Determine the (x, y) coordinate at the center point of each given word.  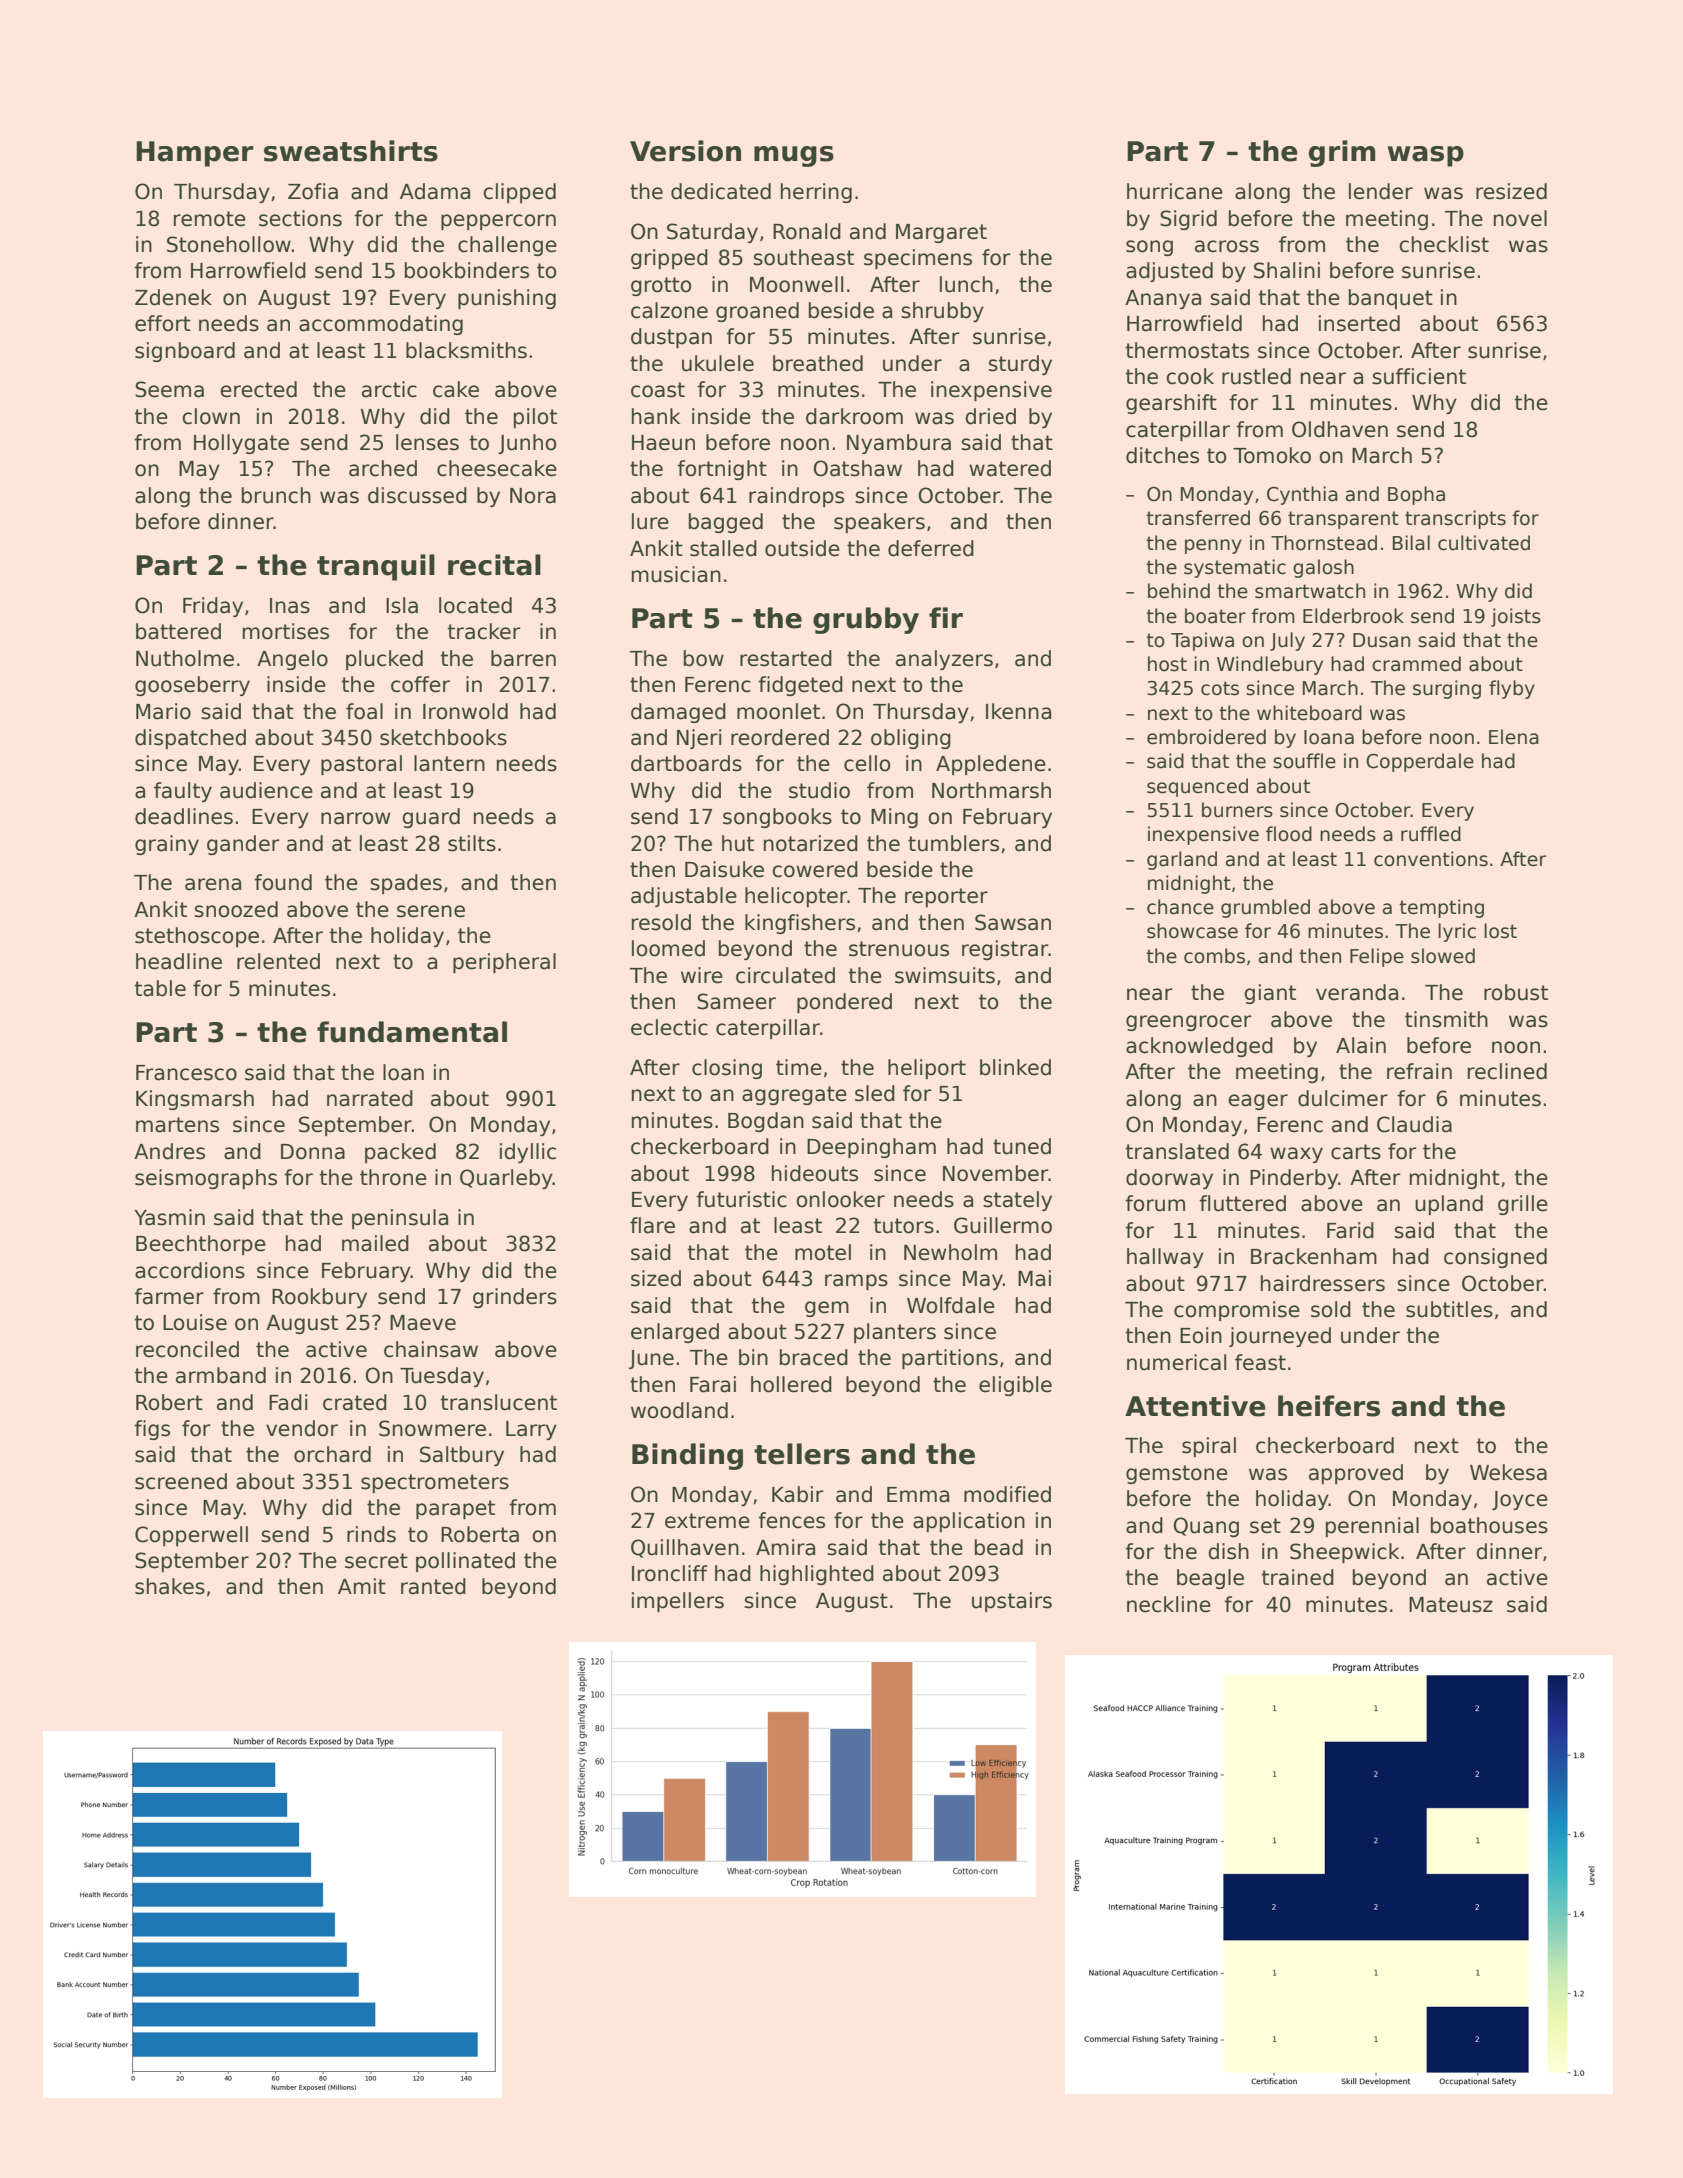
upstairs (1012, 1602)
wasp (1425, 156)
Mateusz (1451, 1605)
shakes (170, 1586)
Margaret (941, 233)
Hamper (194, 154)
